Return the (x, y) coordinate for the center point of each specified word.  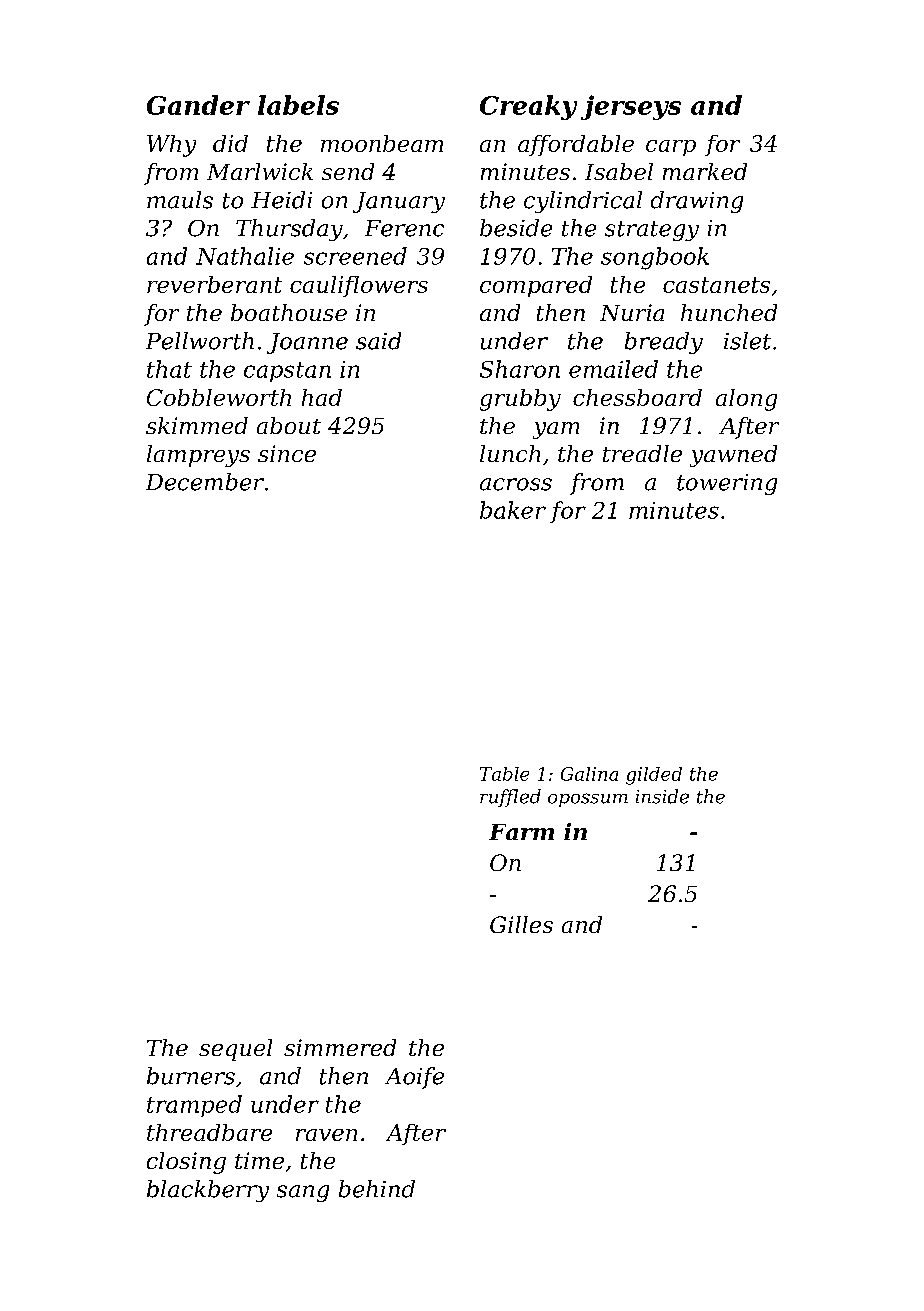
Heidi (281, 200)
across (516, 484)
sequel (235, 1050)
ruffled (510, 798)
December (205, 482)
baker (513, 510)
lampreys (198, 456)
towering (727, 484)
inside (662, 796)
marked (705, 171)
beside (516, 228)
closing (186, 1163)
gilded (654, 776)
